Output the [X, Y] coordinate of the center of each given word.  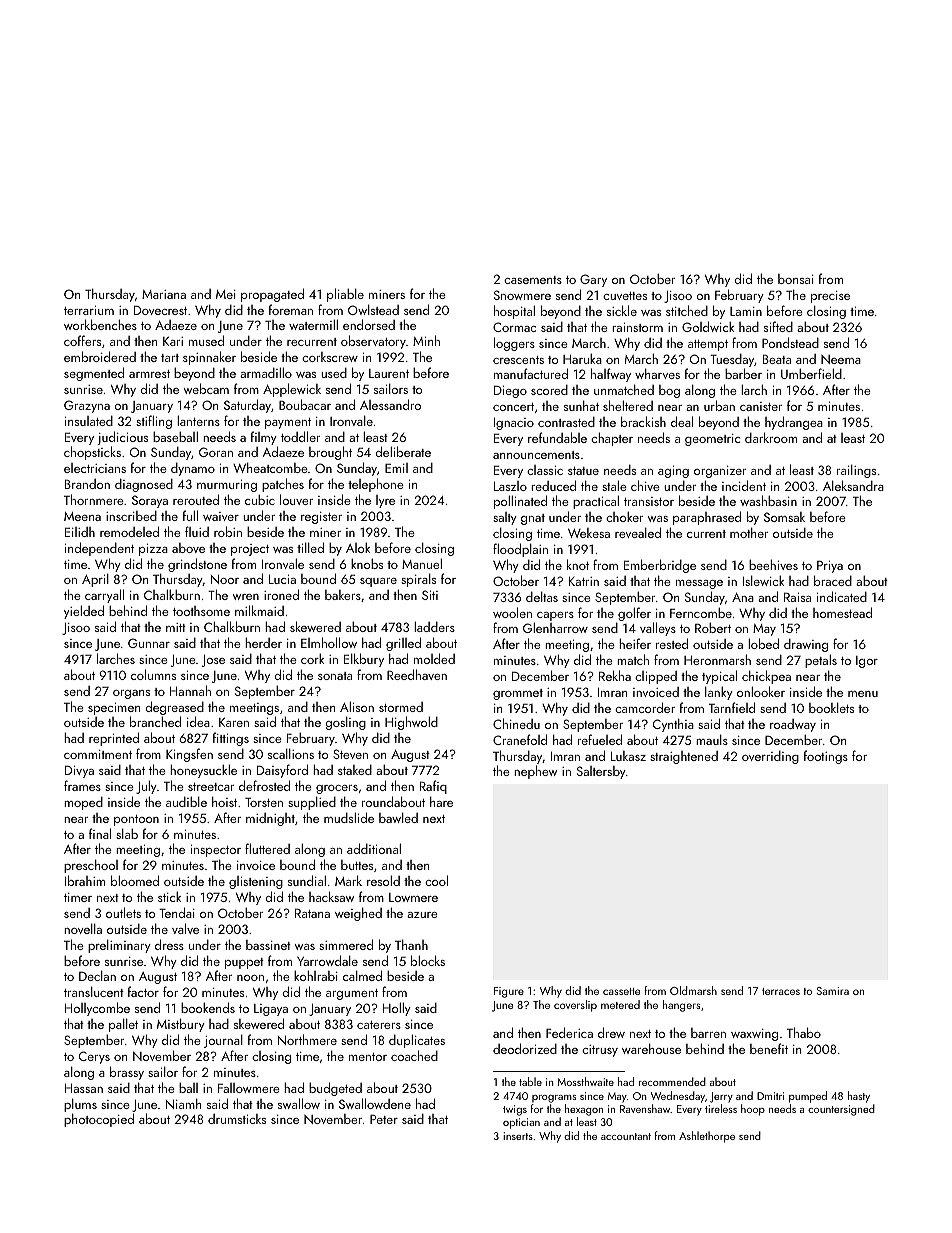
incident [744, 485]
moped [83, 803]
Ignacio [514, 424]
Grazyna [87, 406]
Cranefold [520, 739]
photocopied [99, 1120]
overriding [770, 757]
